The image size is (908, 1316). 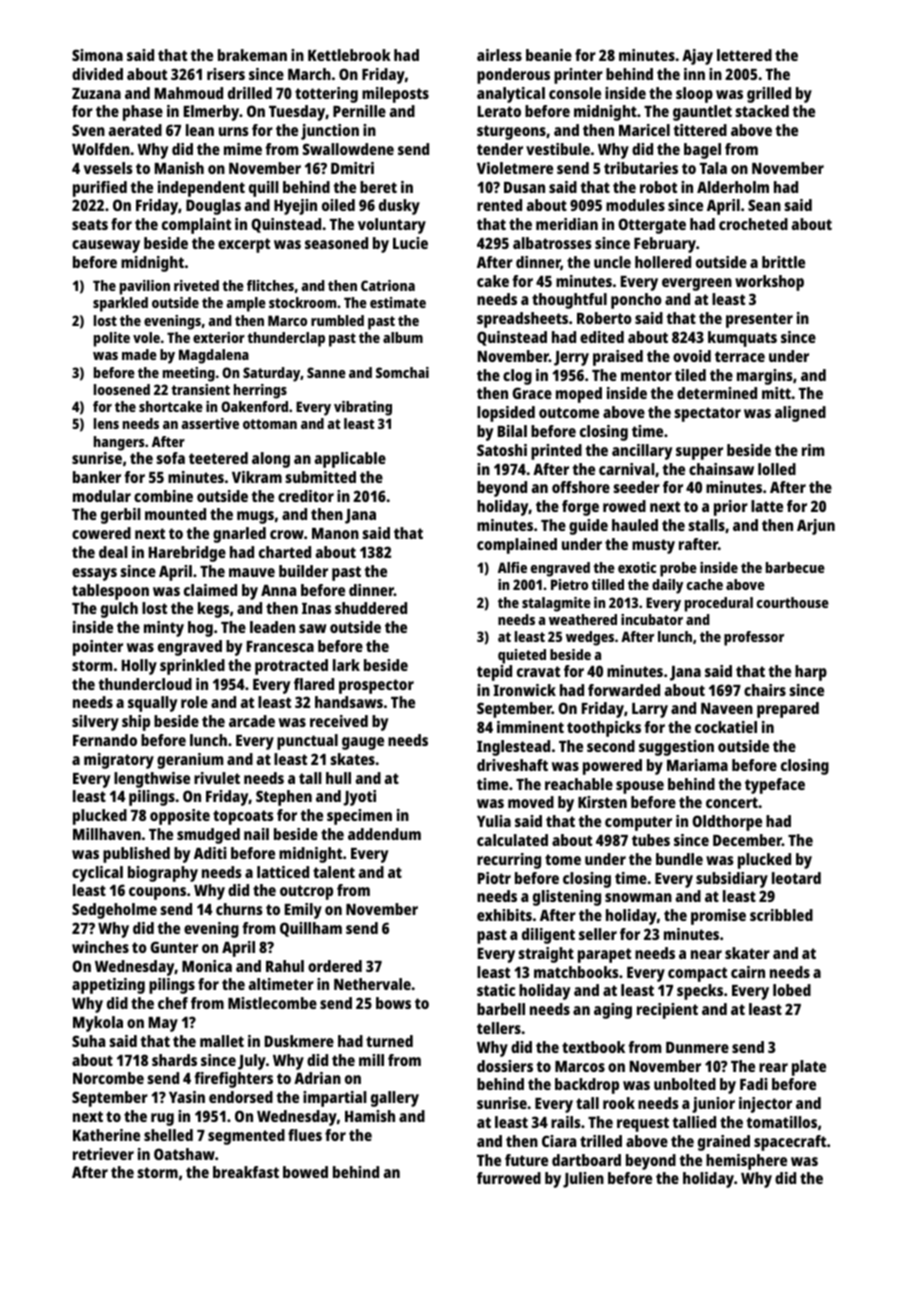 What do you see at coordinates (395, 95) in the image?
I see `mileposts` at bounding box center [395, 95].
